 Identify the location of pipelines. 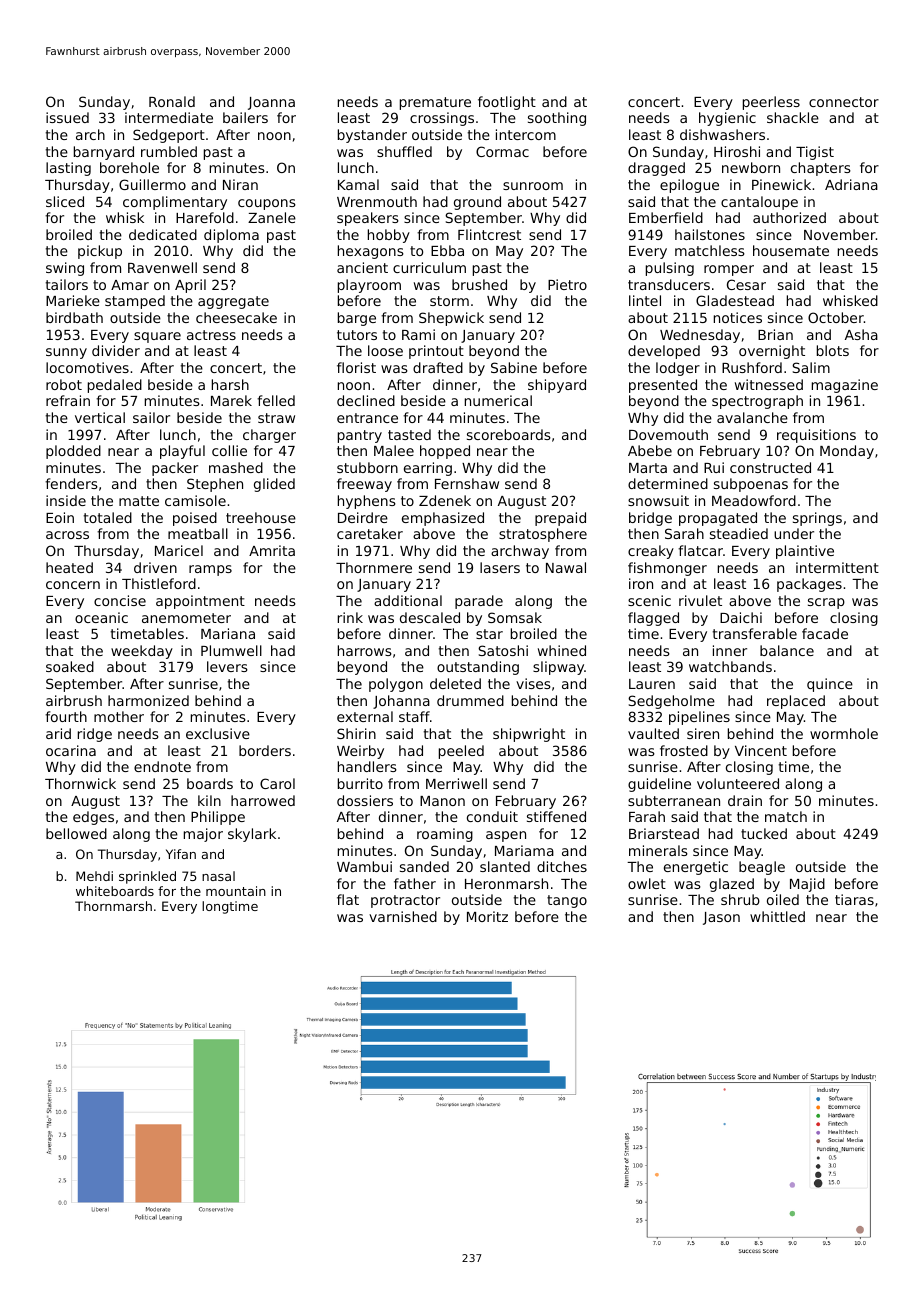
(699, 718).
